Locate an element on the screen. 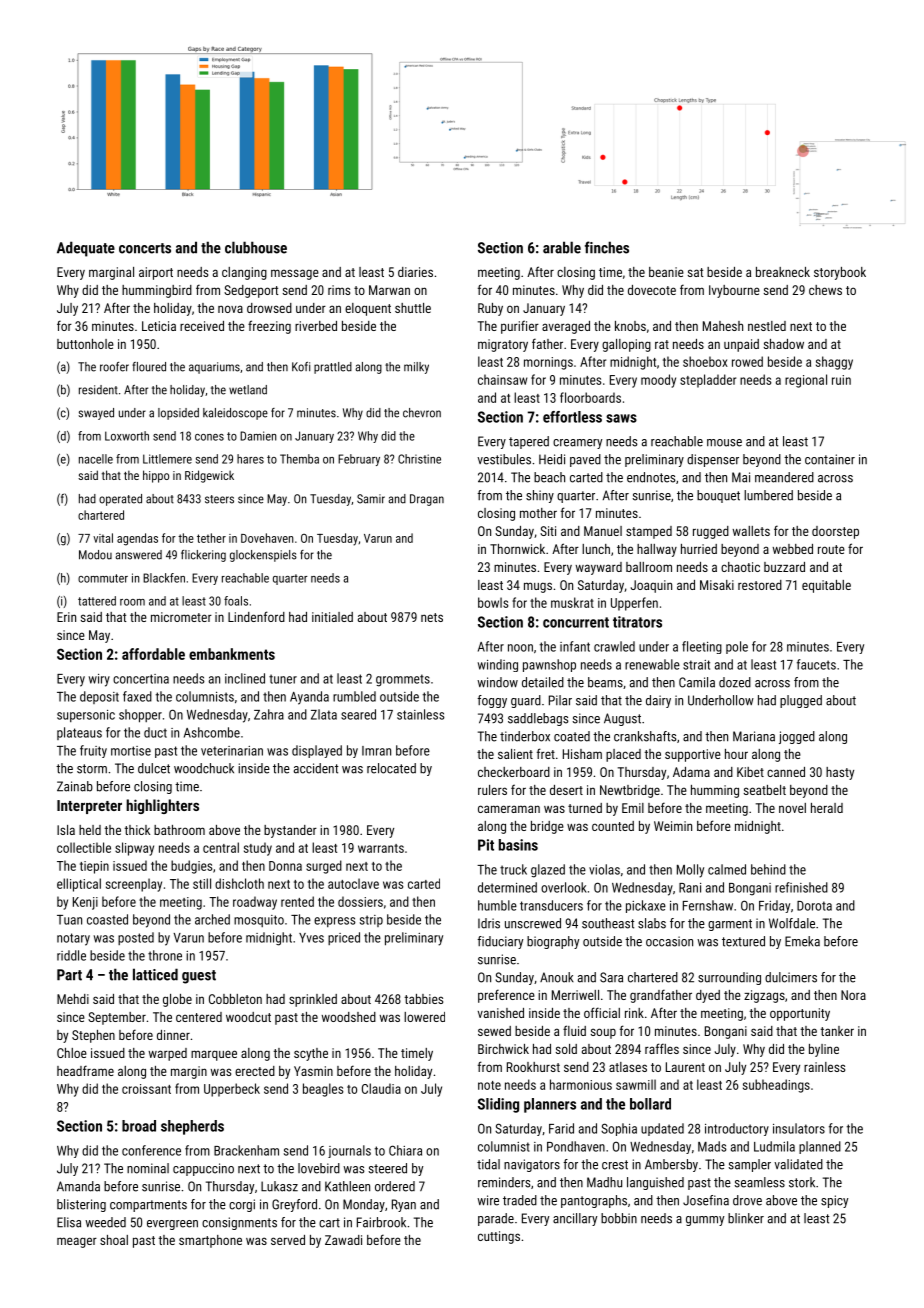  elliptical is located at coordinates (79, 885).
